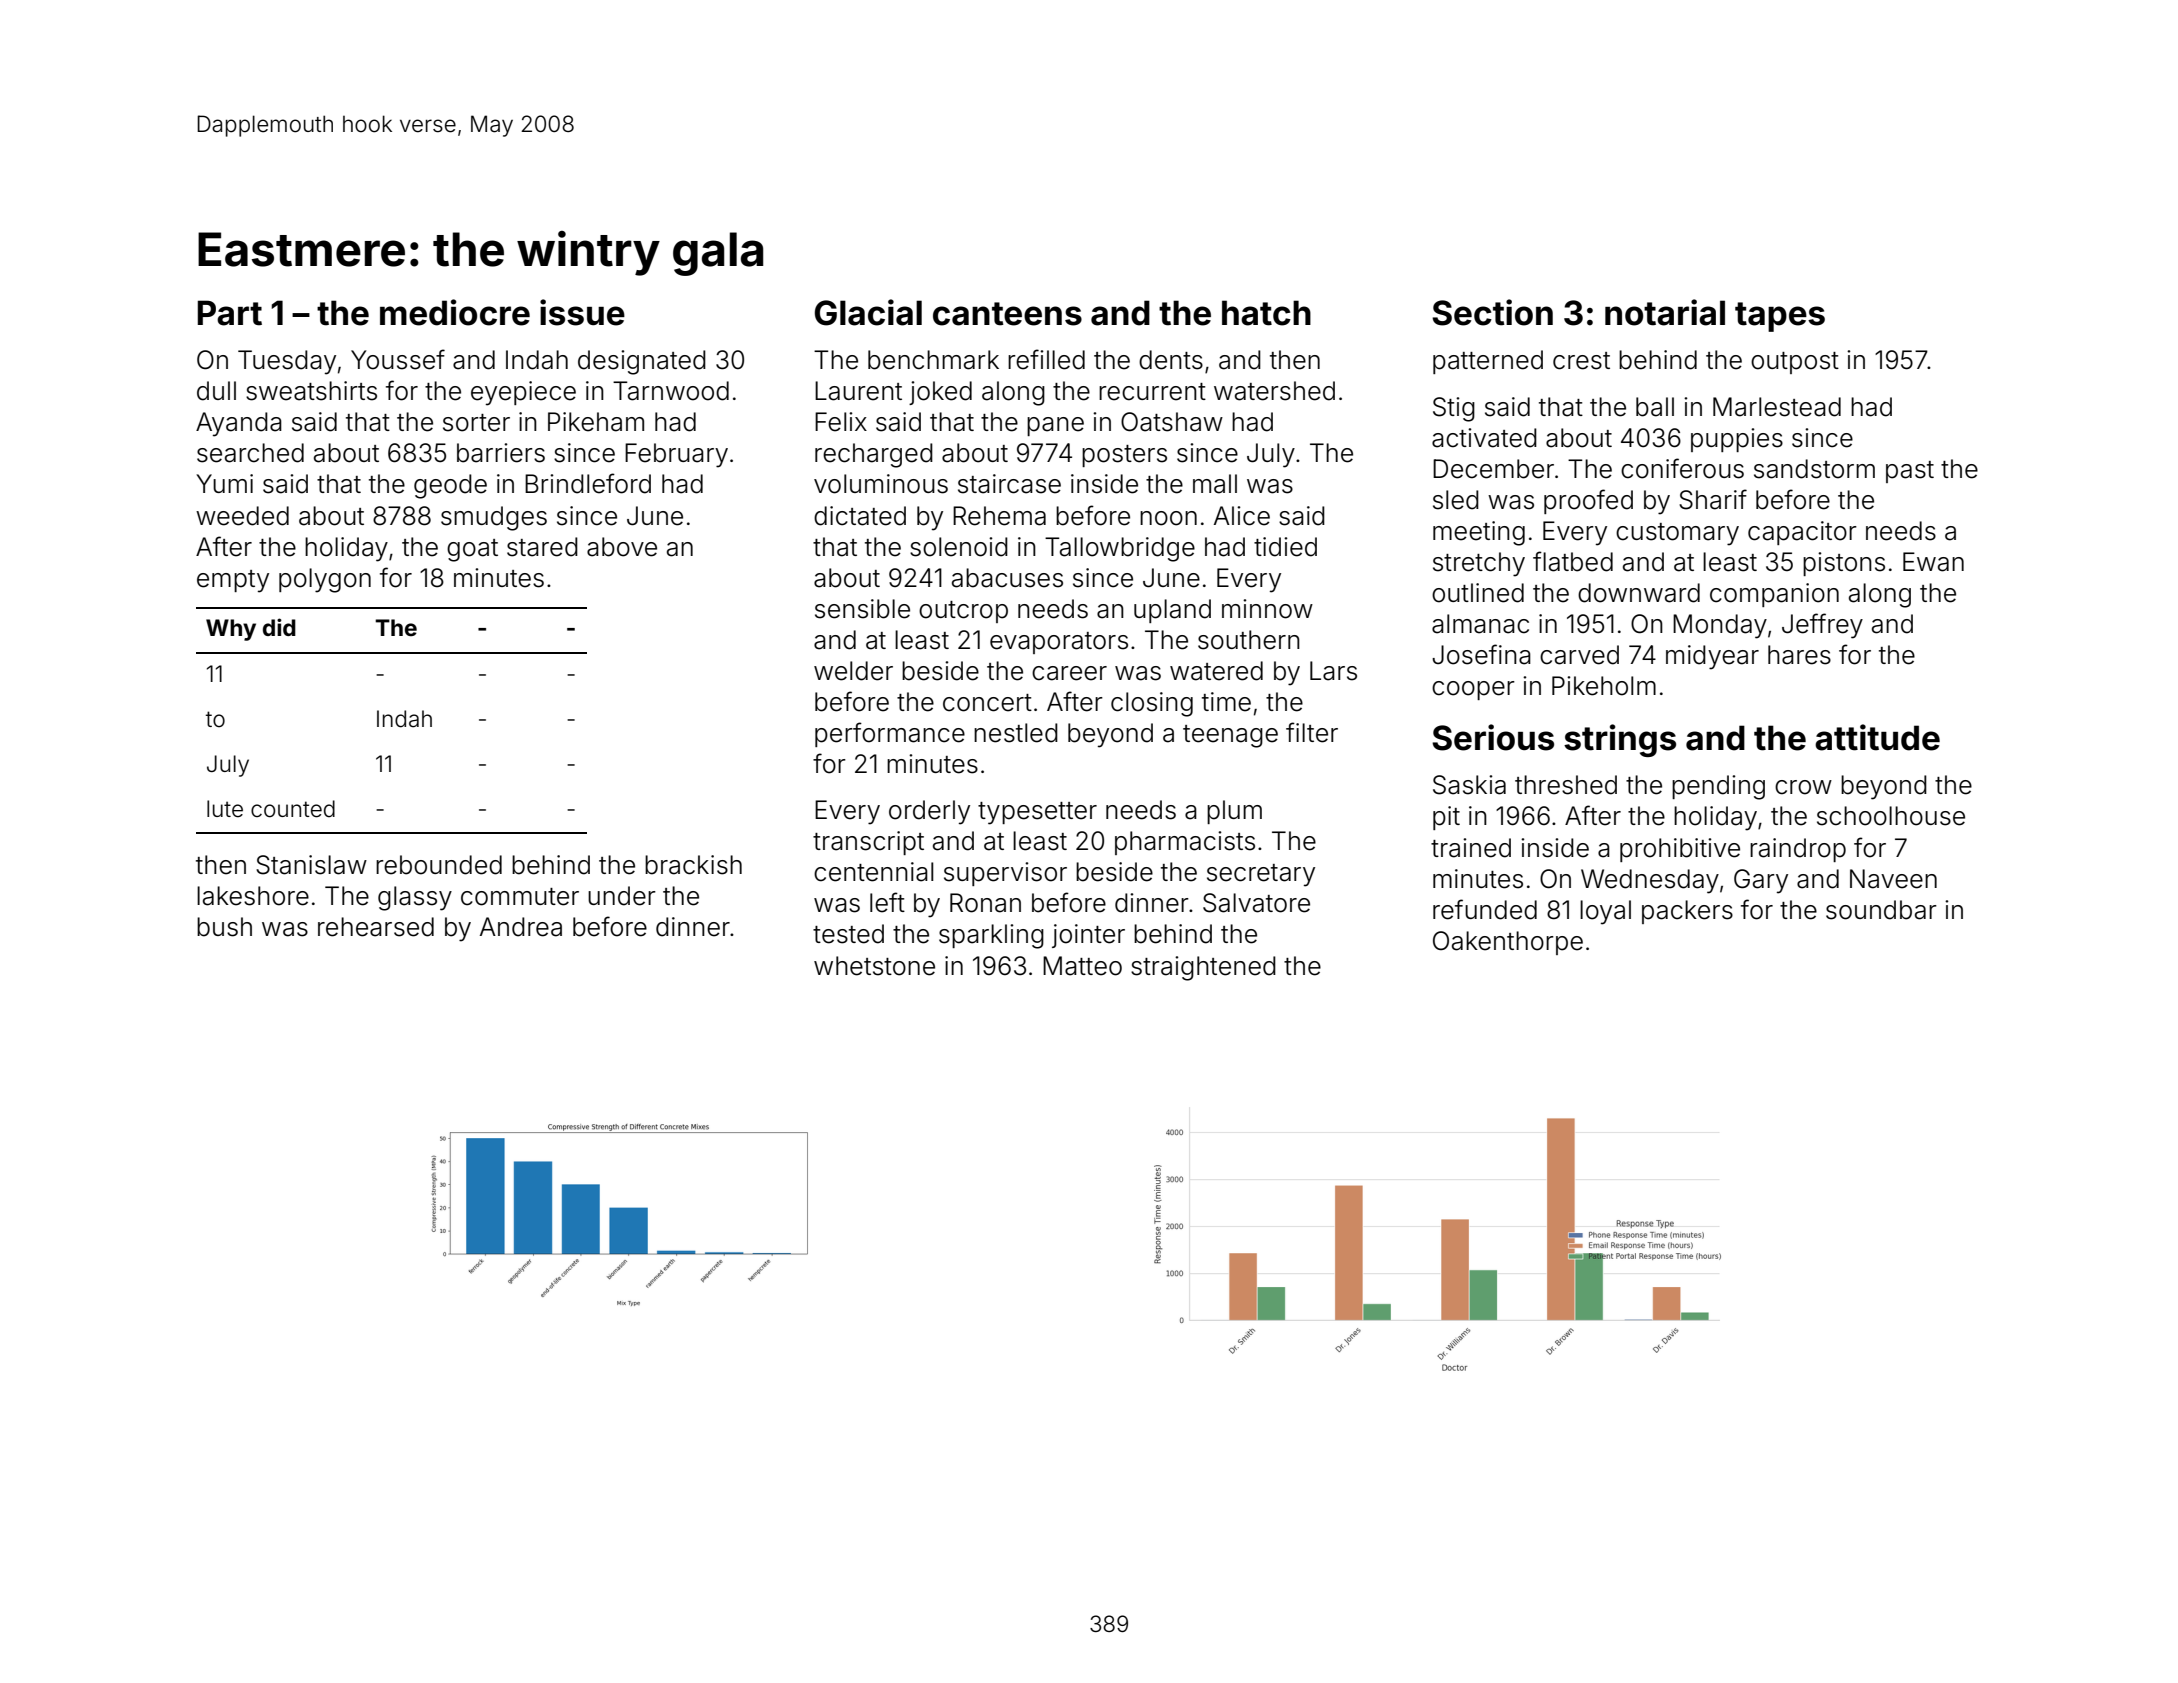 The height and width of the screenshot is (1683, 2178). What do you see at coordinates (293, 809) in the screenshot?
I see `counted` at bounding box center [293, 809].
